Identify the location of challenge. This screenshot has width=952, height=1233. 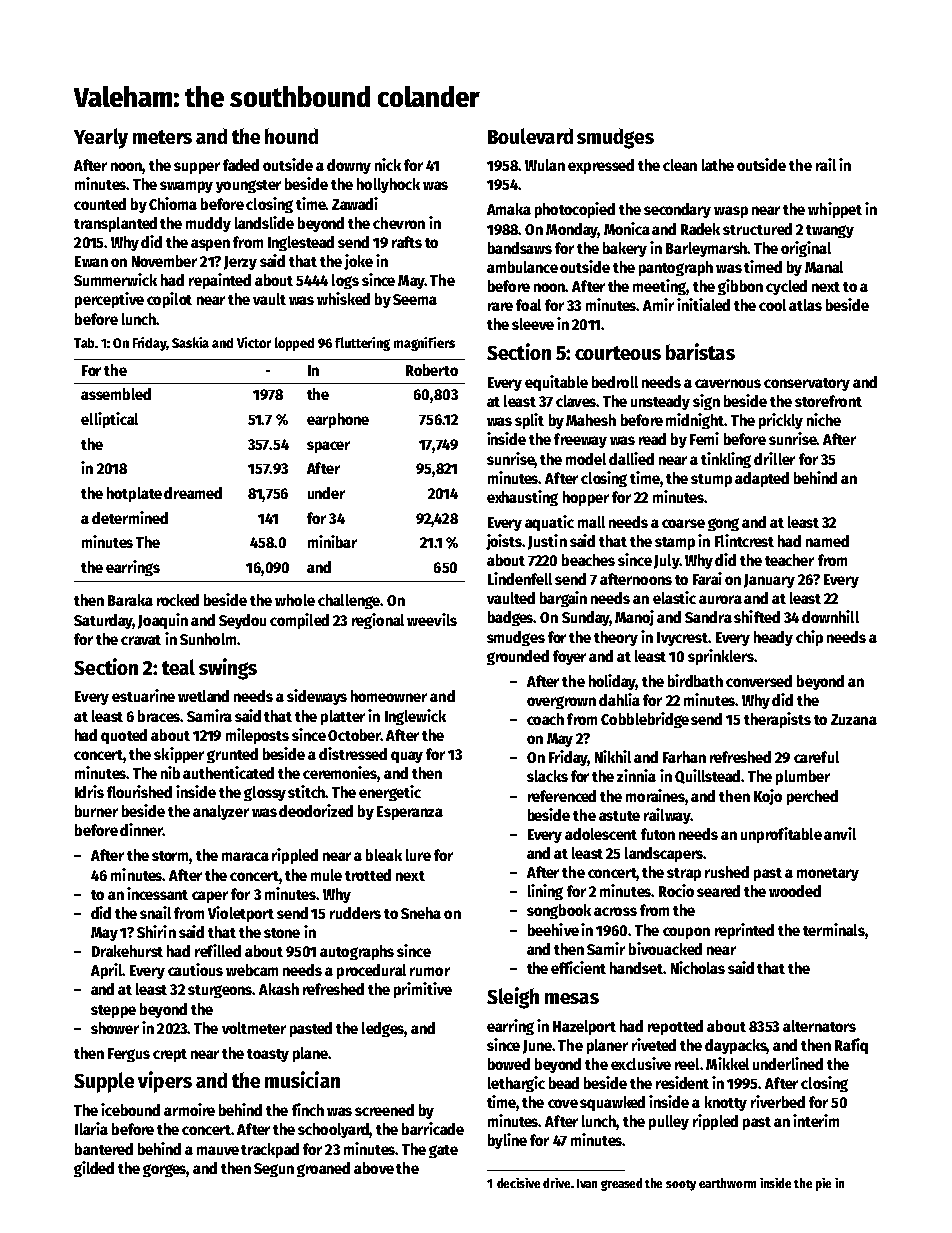
(349, 601).
